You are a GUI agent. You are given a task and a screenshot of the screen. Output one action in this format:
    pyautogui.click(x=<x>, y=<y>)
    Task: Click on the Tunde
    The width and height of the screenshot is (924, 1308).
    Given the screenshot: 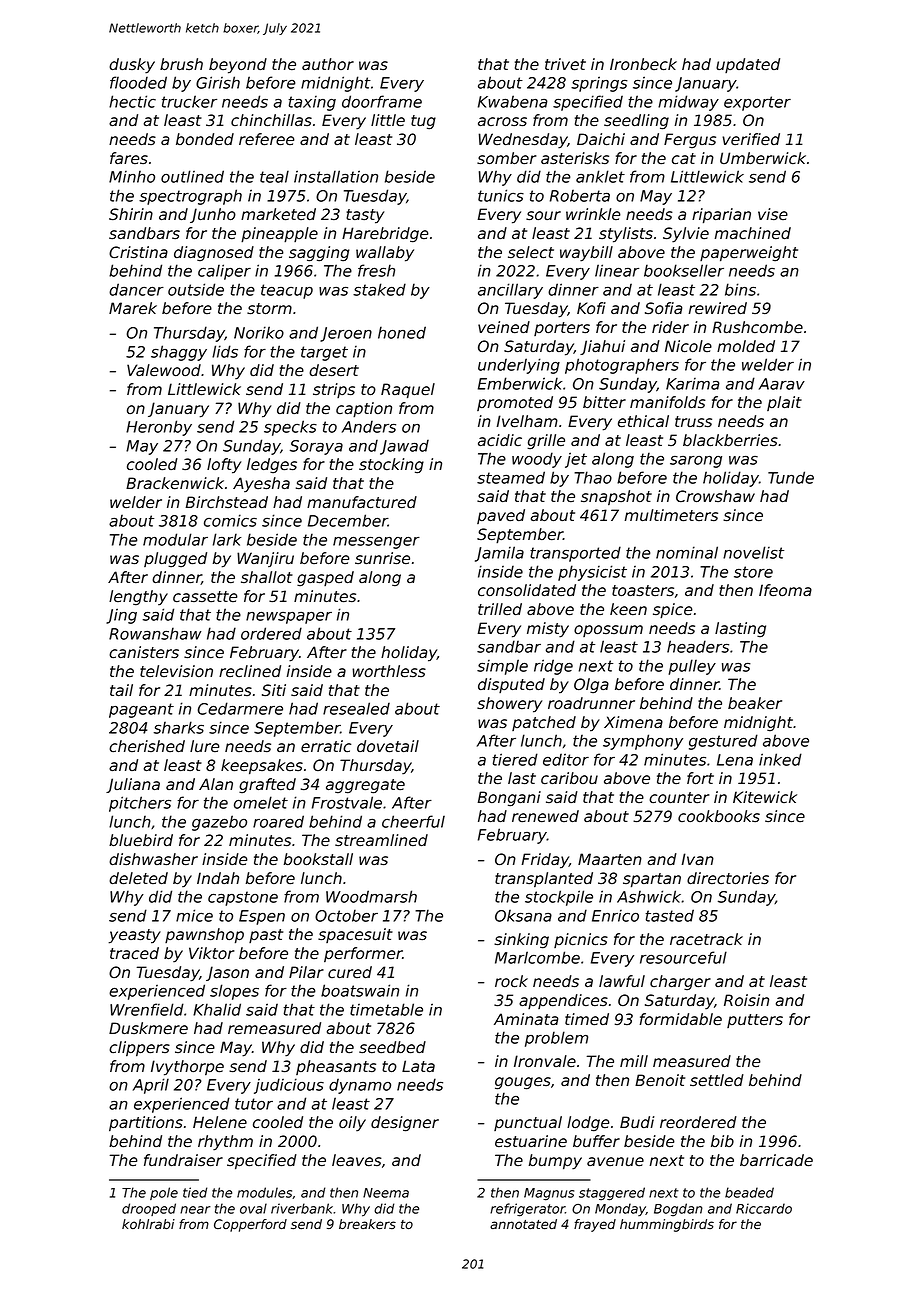 What is the action you would take?
    pyautogui.click(x=791, y=477)
